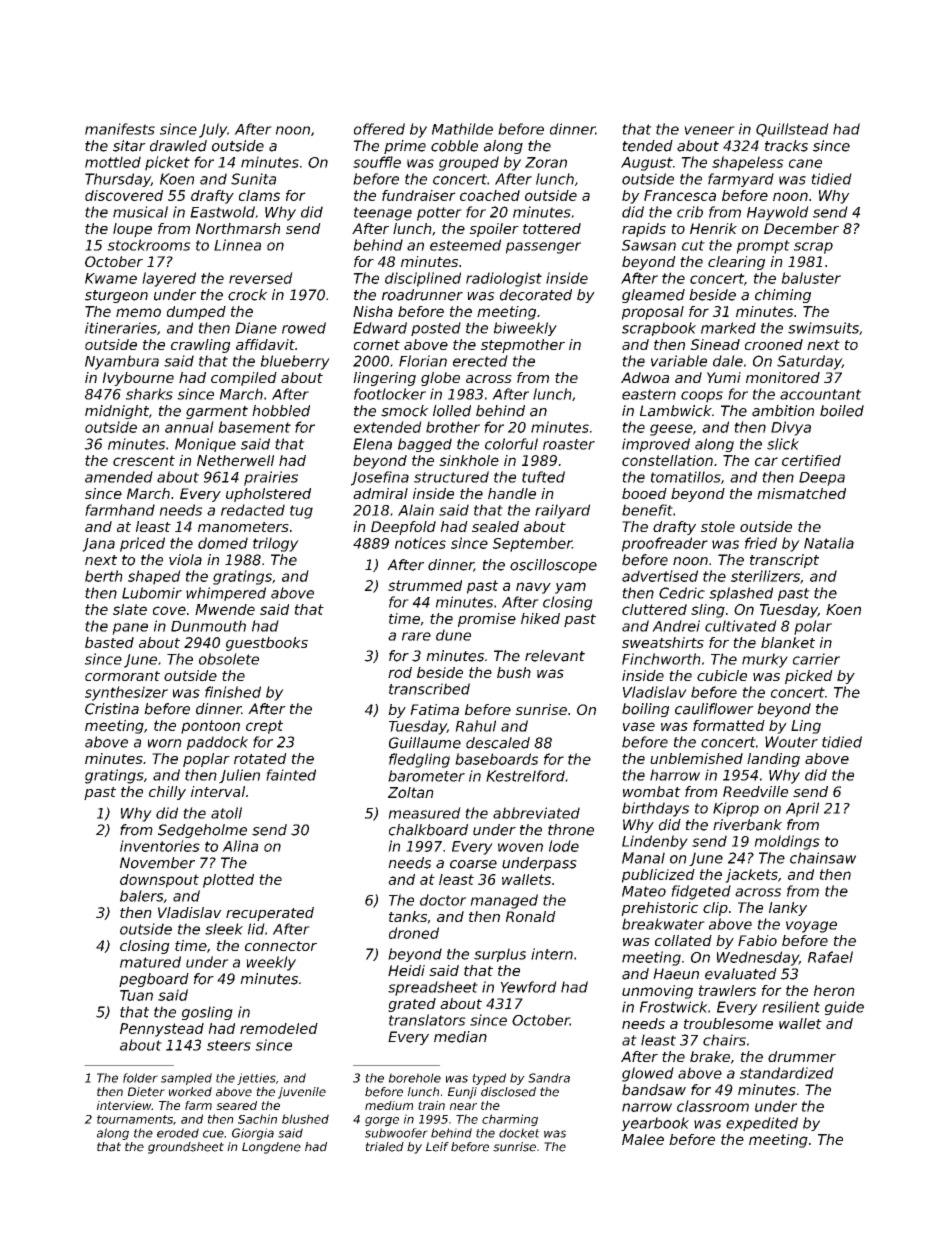 The image size is (952, 1233). I want to click on Quillstead, so click(792, 130).
